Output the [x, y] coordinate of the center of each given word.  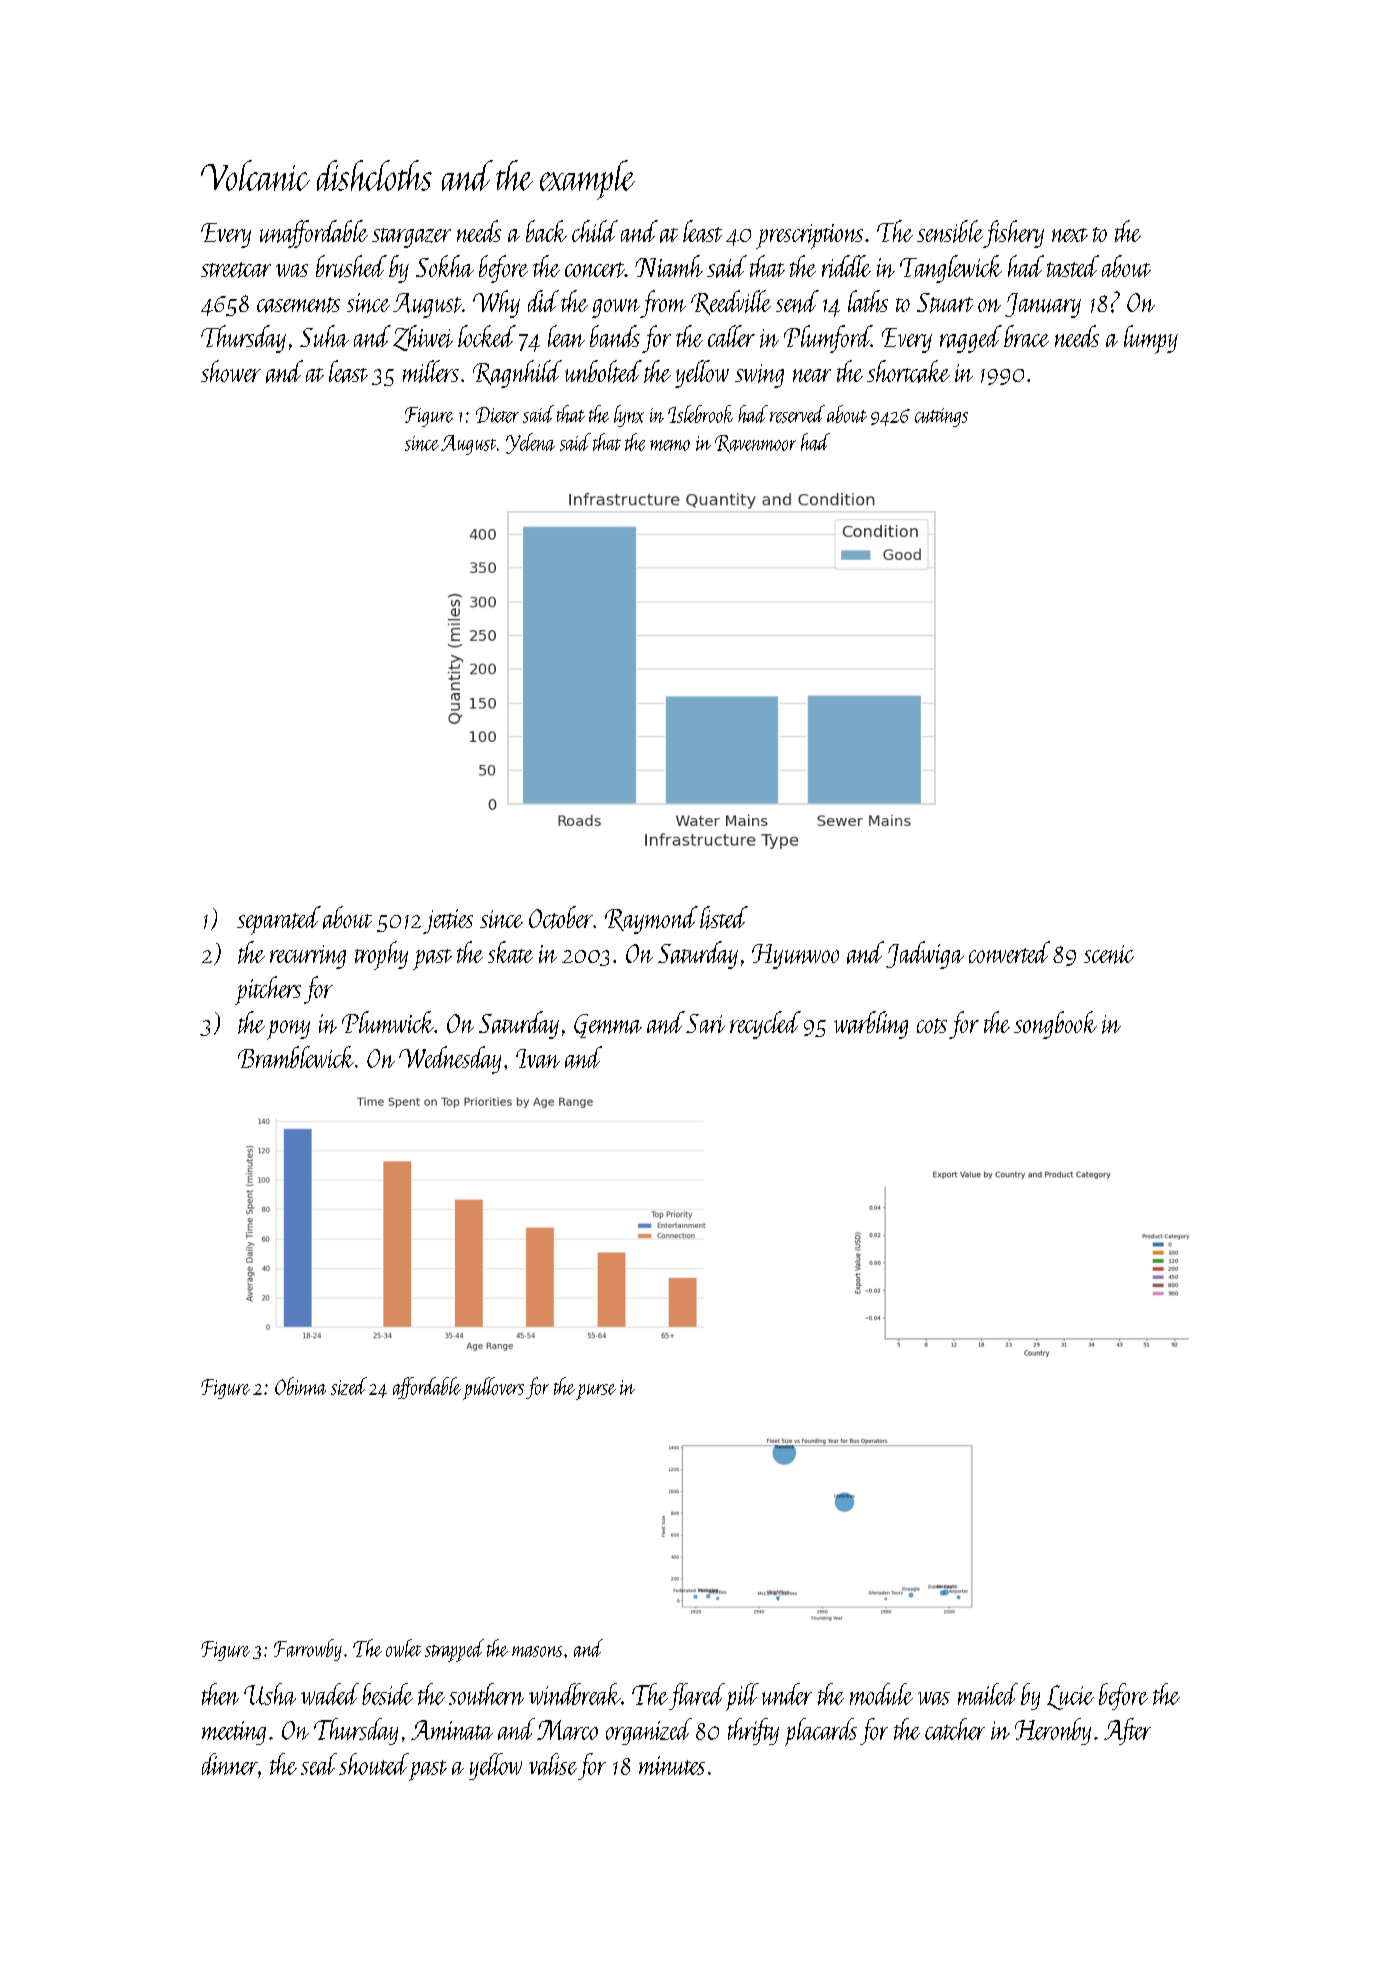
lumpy [1151, 339]
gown [616, 308]
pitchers [268, 990]
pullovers [493, 1388]
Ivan [538, 1058]
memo [670, 445]
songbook [1055, 1025]
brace [1026, 336]
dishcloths [374, 175]
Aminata [452, 1730]
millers [431, 371]
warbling [871, 1025]
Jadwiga [925, 955]
